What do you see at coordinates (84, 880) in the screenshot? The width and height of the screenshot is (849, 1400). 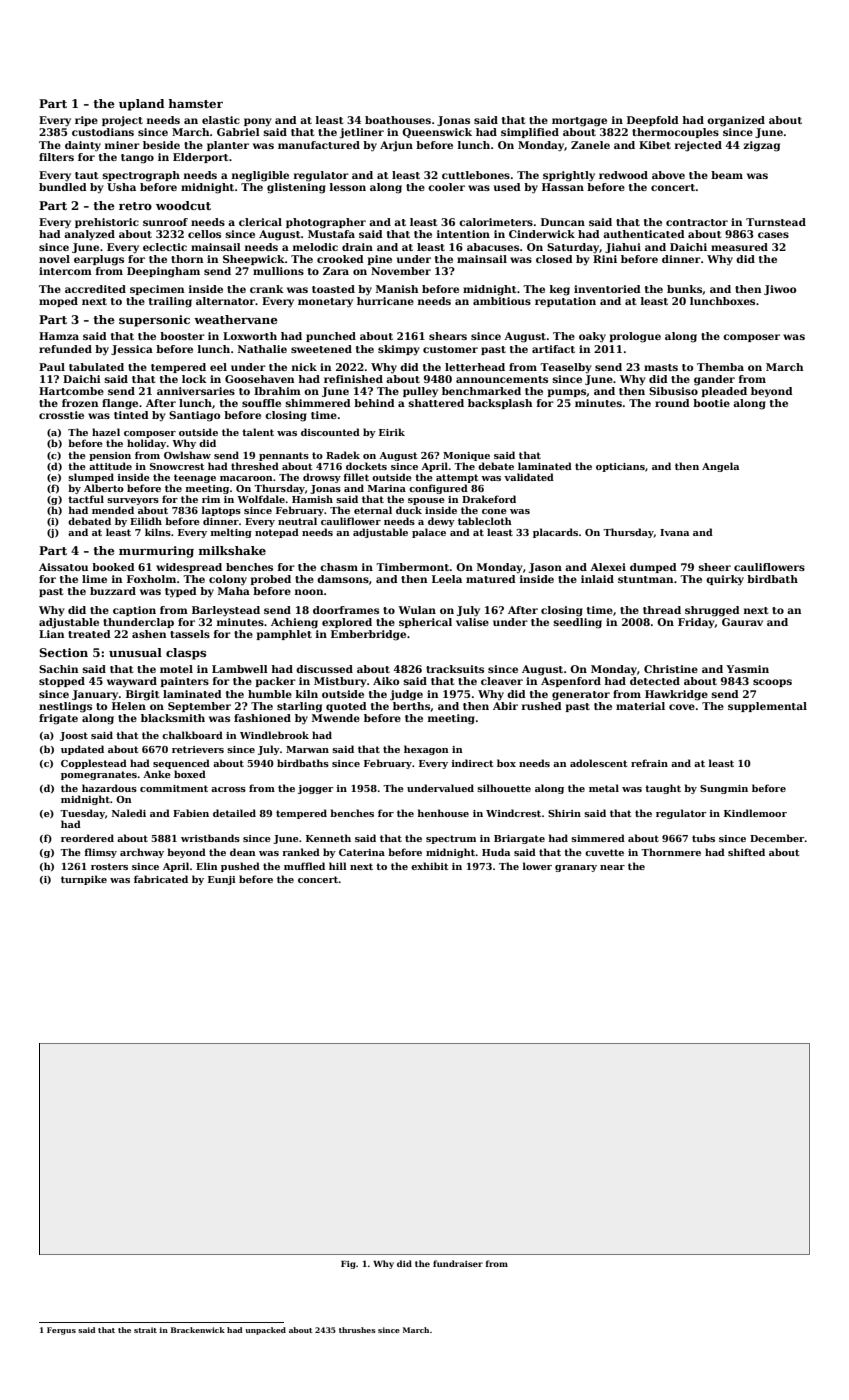 I see `turnpike` at bounding box center [84, 880].
